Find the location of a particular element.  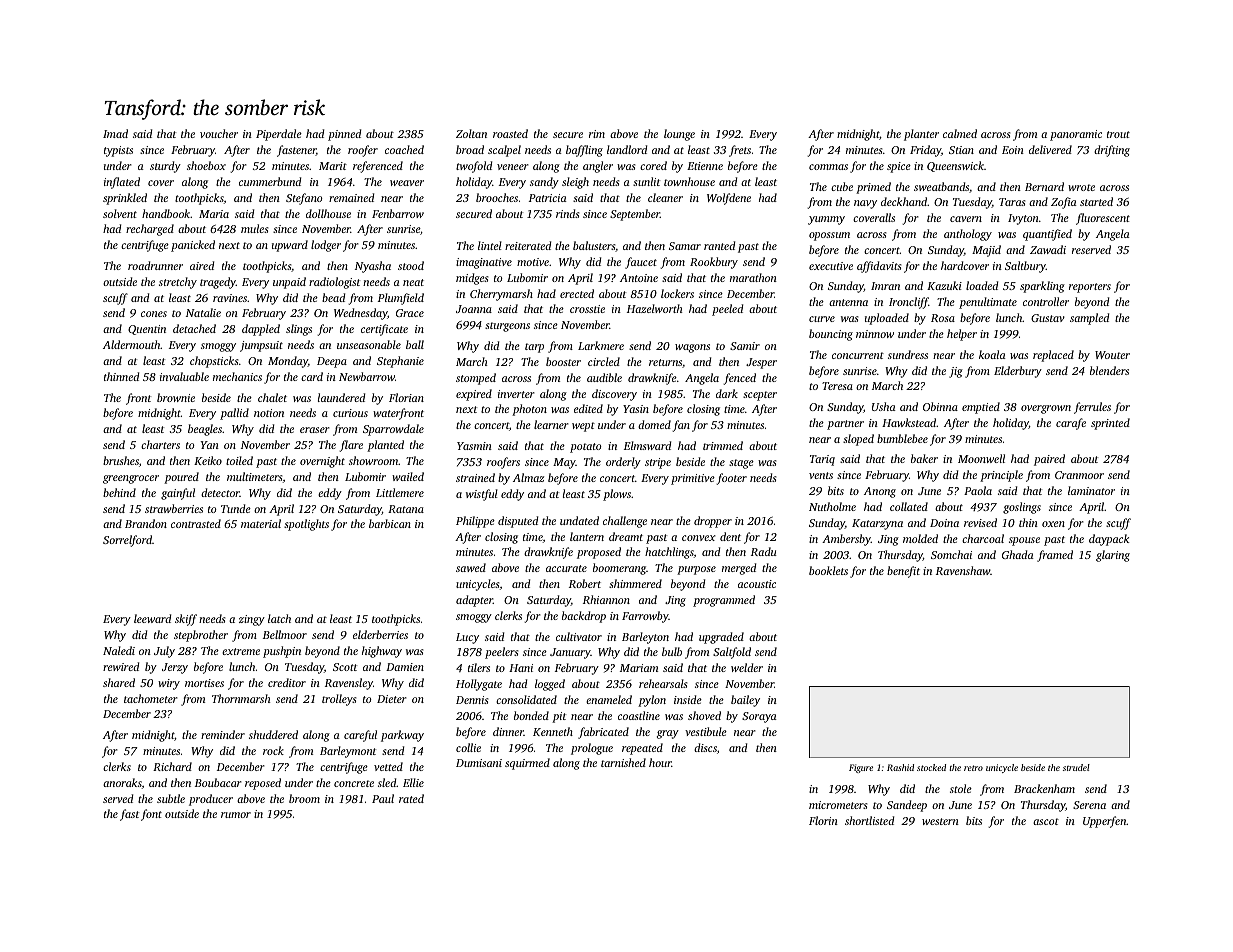

gray is located at coordinates (668, 734).
